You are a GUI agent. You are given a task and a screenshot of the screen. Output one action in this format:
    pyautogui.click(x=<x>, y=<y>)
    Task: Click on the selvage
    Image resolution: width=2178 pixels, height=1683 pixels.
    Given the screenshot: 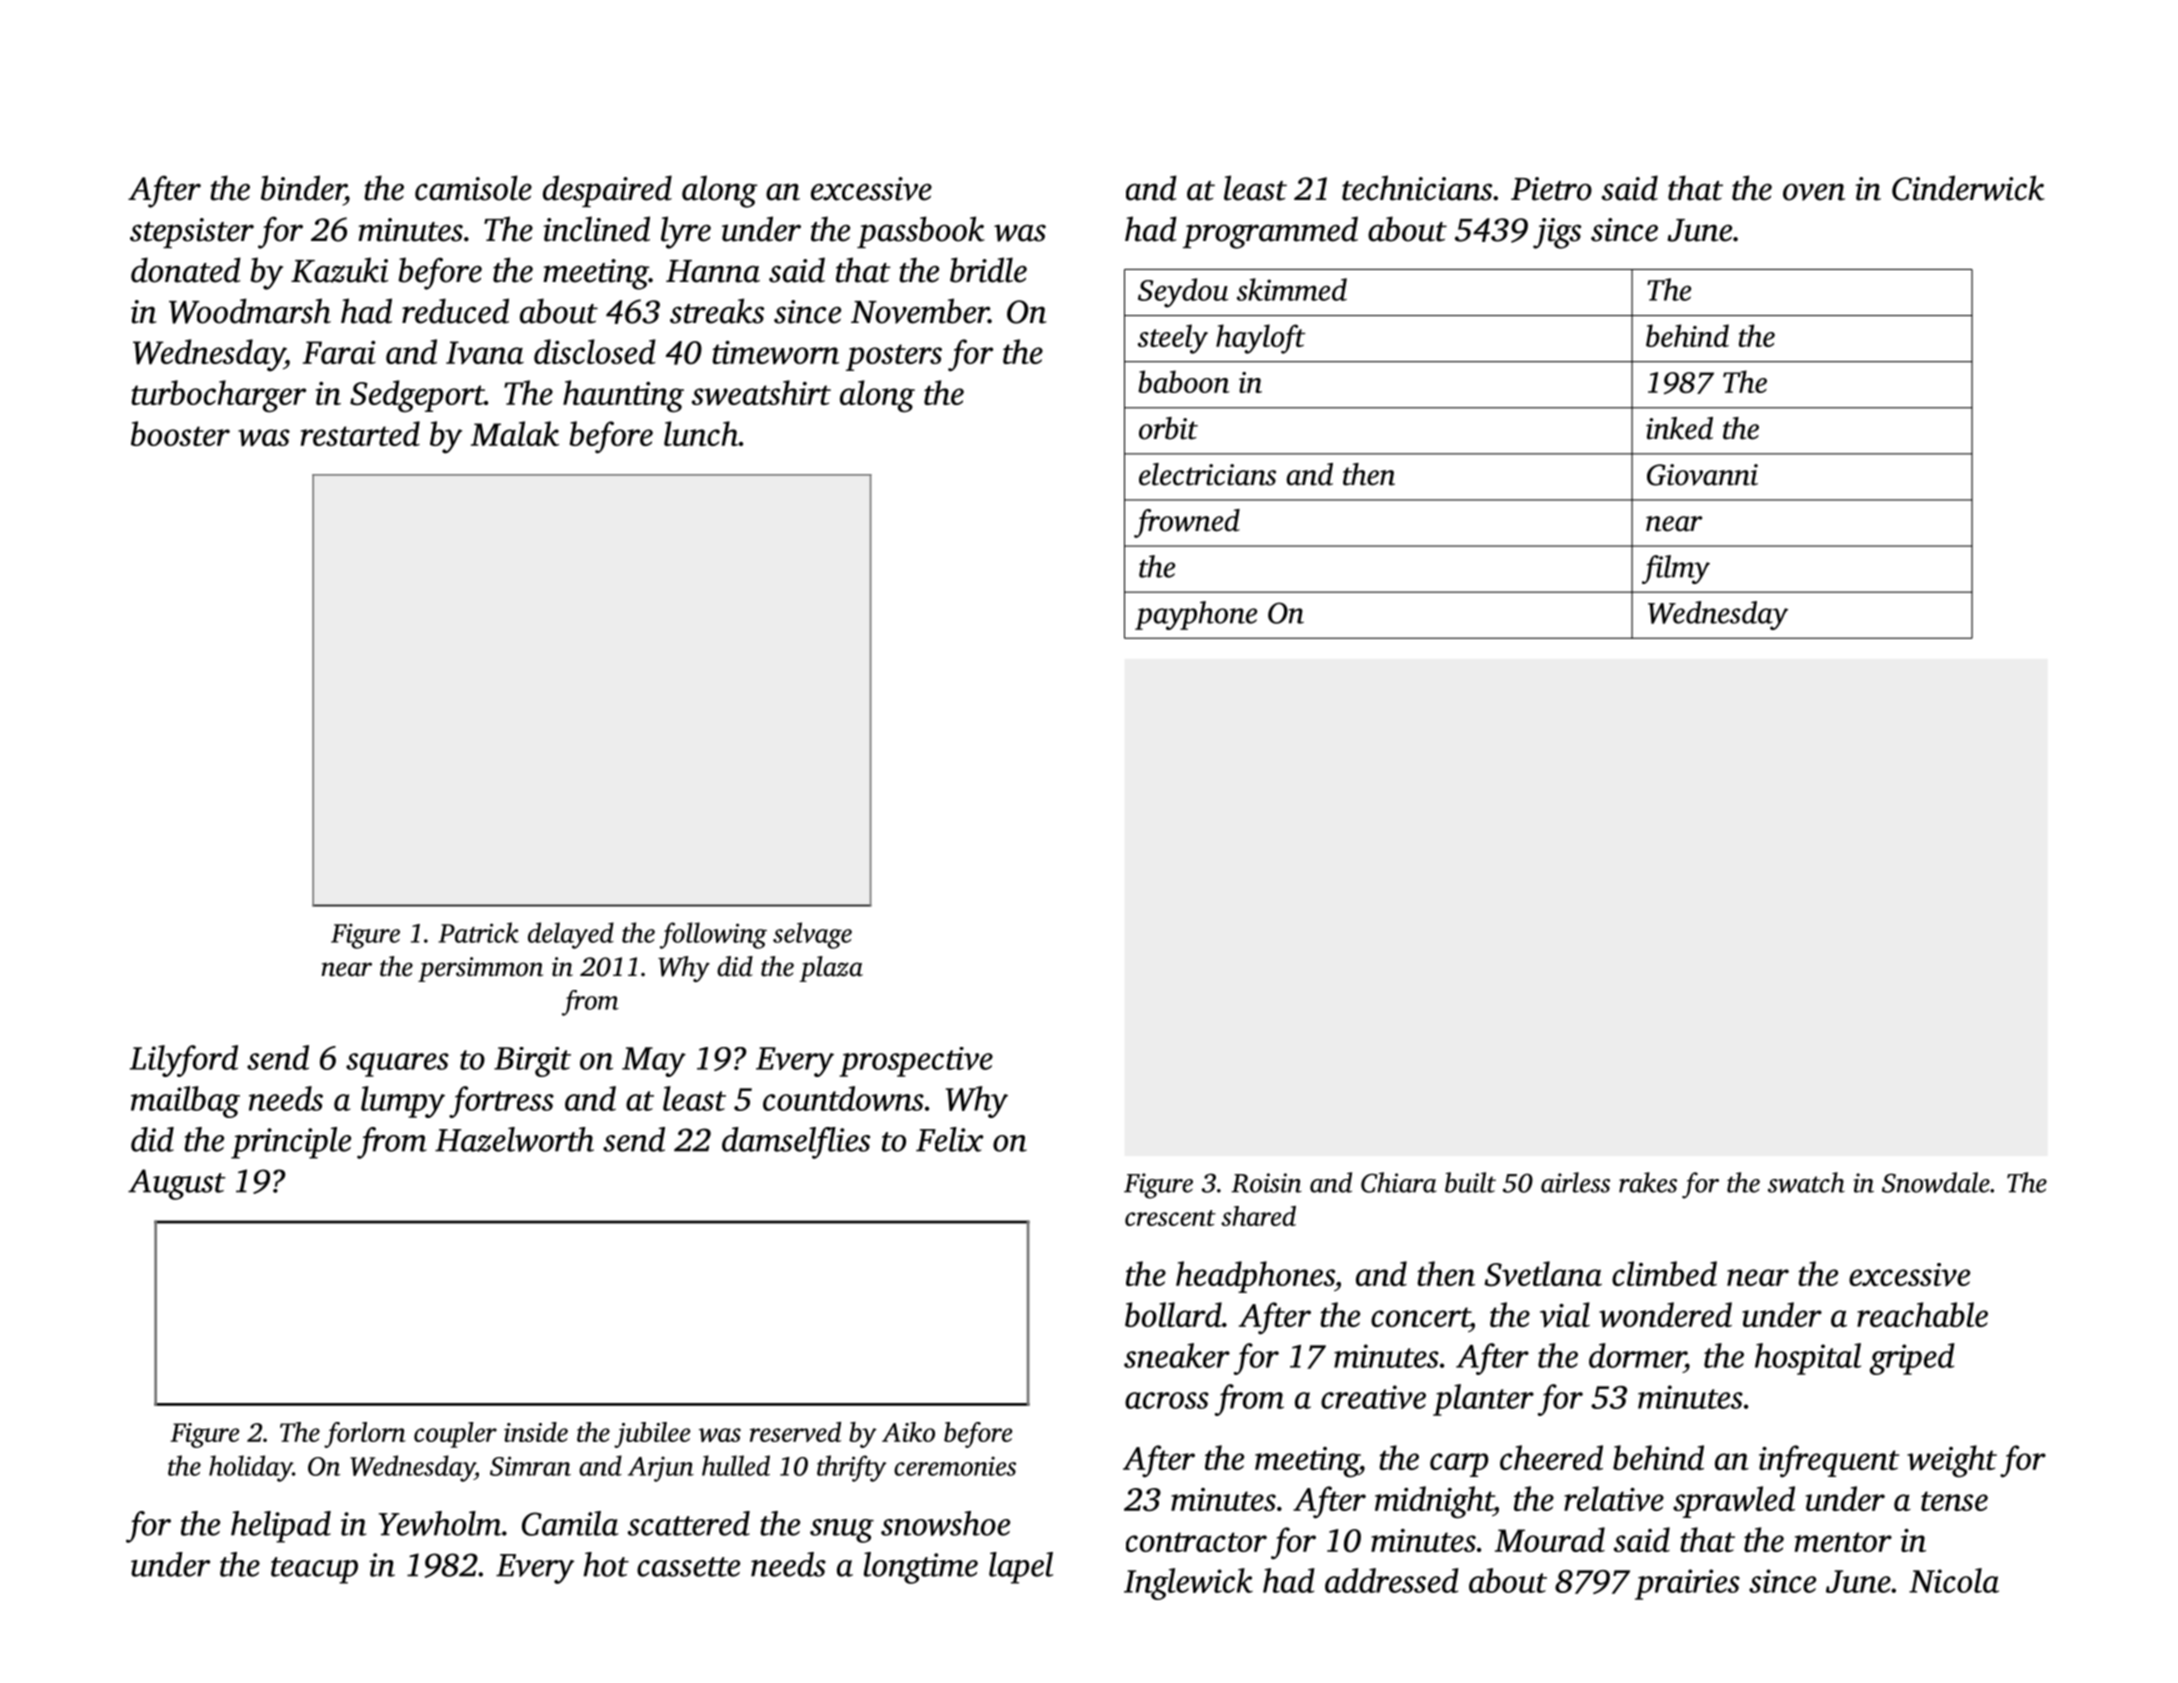 What is the action you would take?
    pyautogui.click(x=812, y=935)
